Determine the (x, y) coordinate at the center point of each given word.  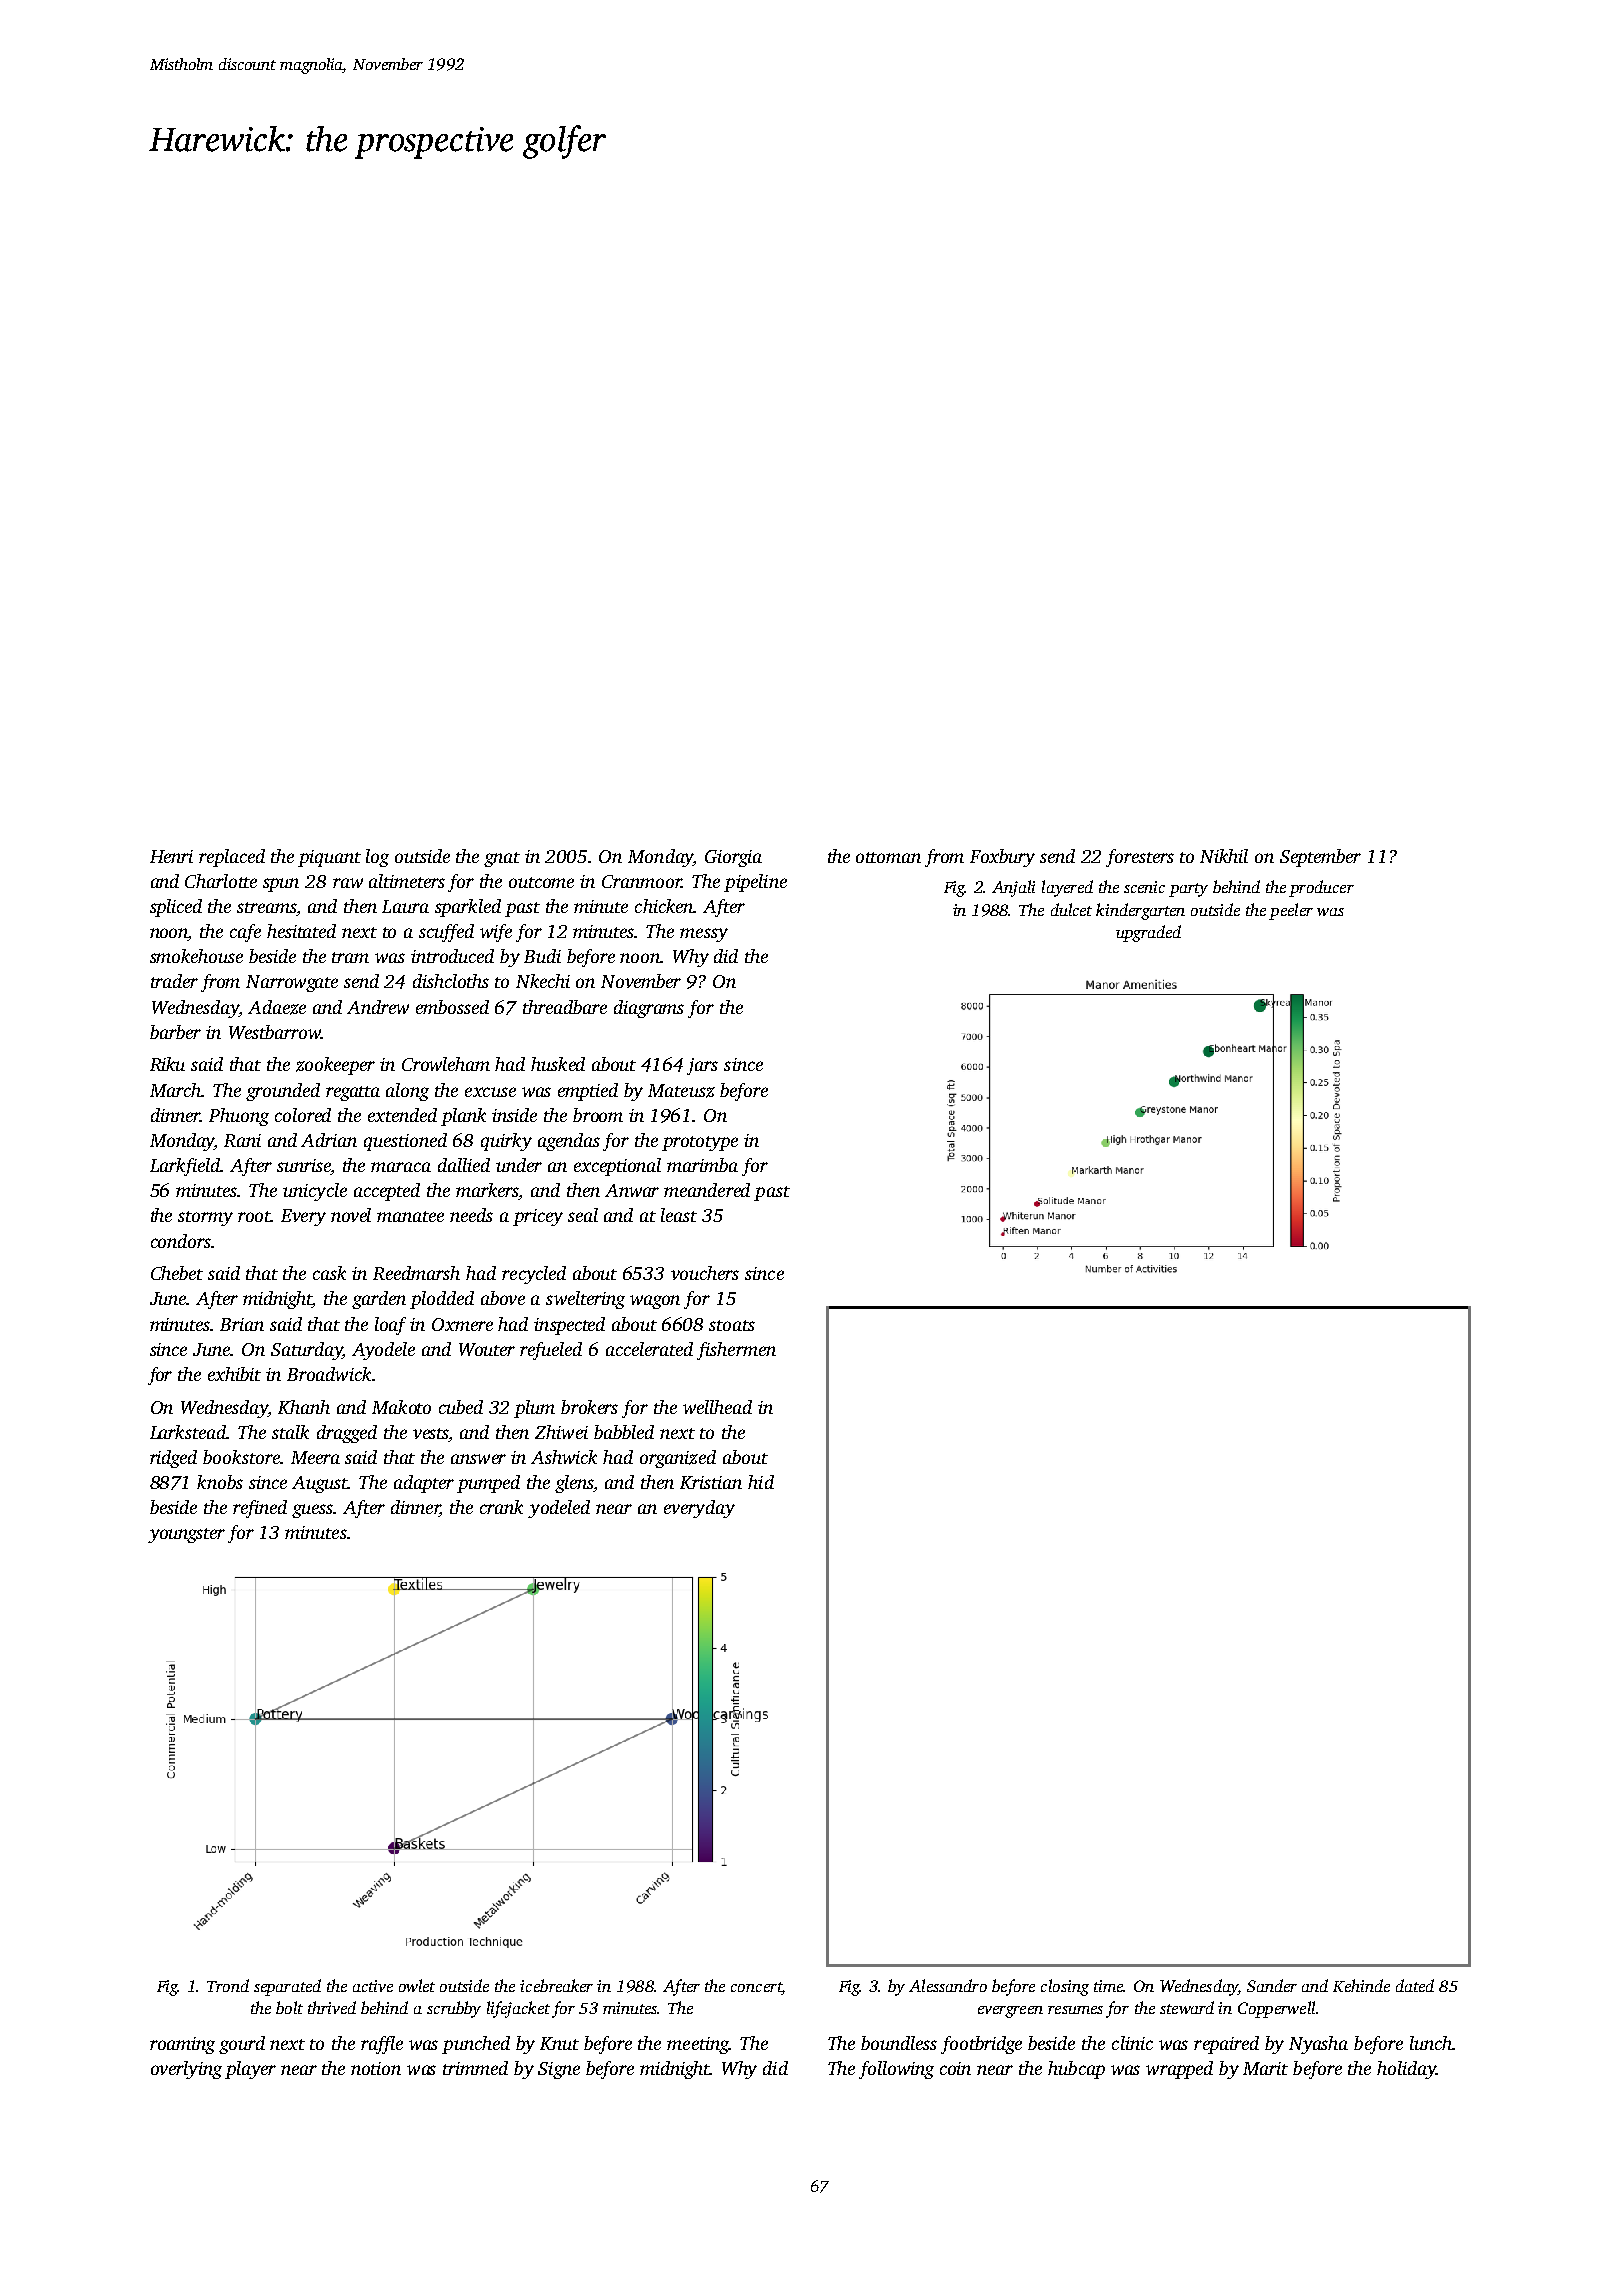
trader (174, 981)
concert (756, 1988)
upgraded (1148, 933)
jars (702, 1066)
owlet (417, 1985)
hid (761, 1482)
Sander (1272, 1985)
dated (1415, 1985)
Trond (228, 1985)
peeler (1291, 911)
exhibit (234, 1374)
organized (678, 1459)
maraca (401, 1167)
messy (704, 935)
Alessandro (948, 1985)
